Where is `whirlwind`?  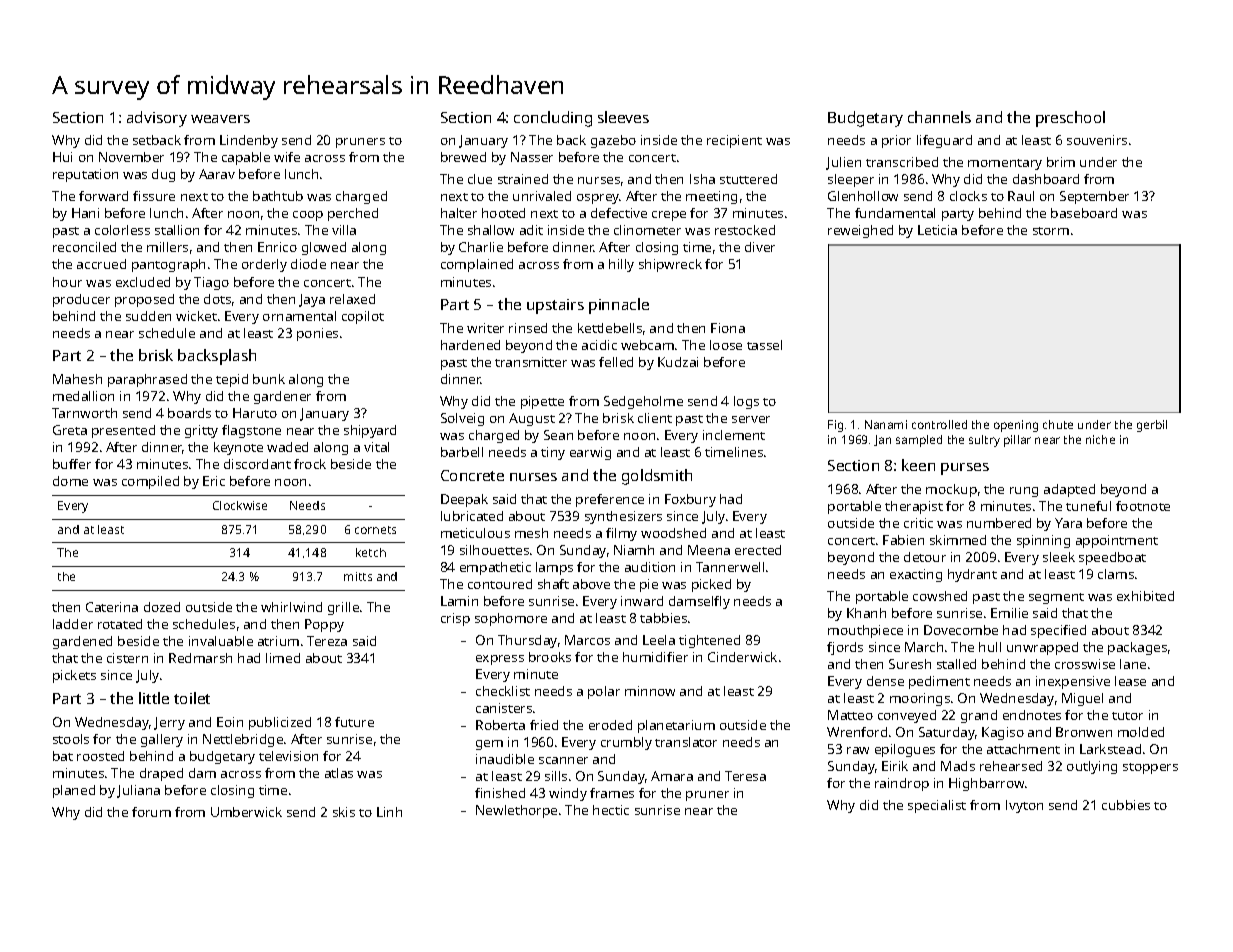 whirlwind is located at coordinates (291, 607).
